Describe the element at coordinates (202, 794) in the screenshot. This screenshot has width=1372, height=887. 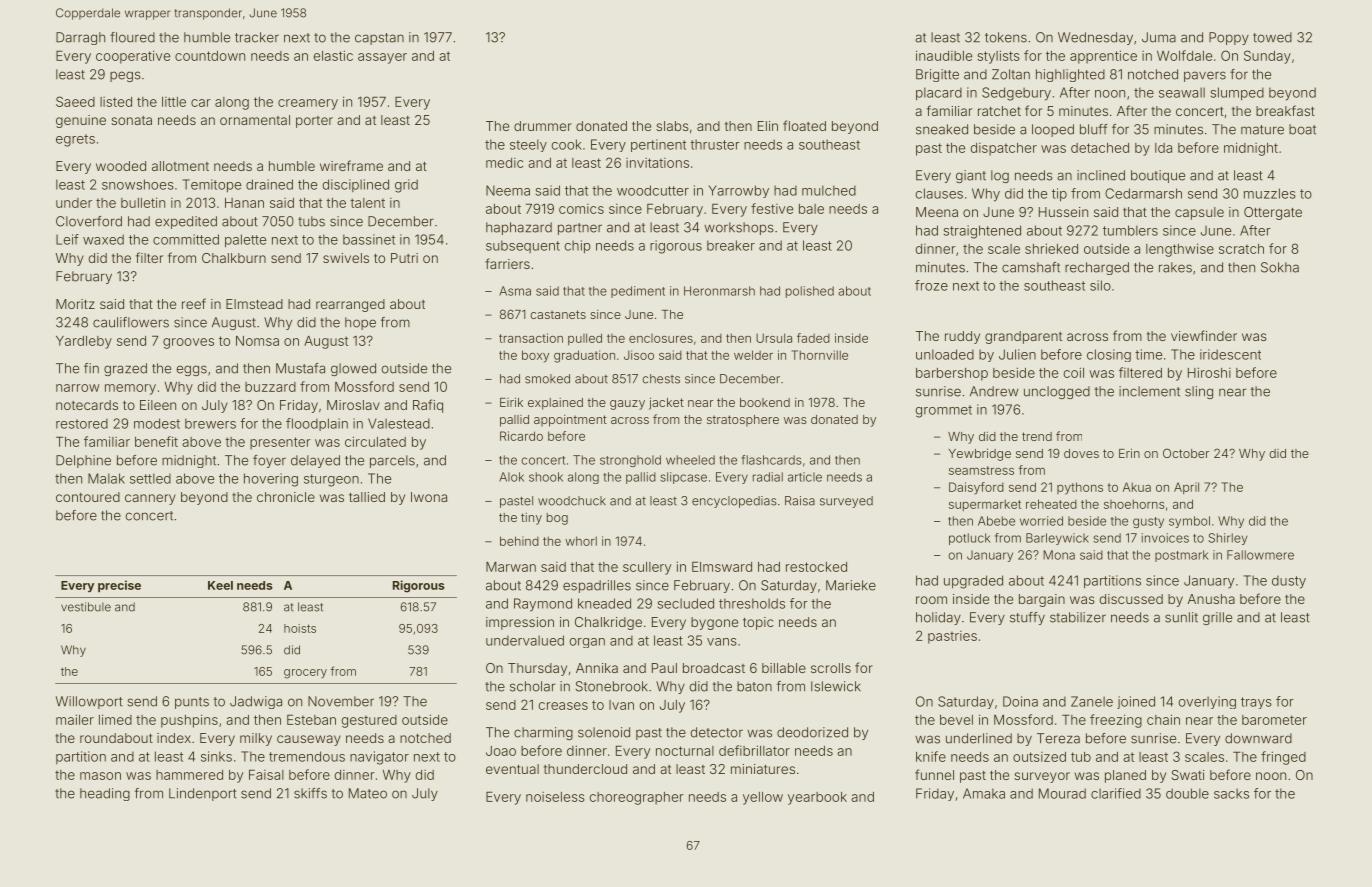
I see `Lindenport` at that location.
